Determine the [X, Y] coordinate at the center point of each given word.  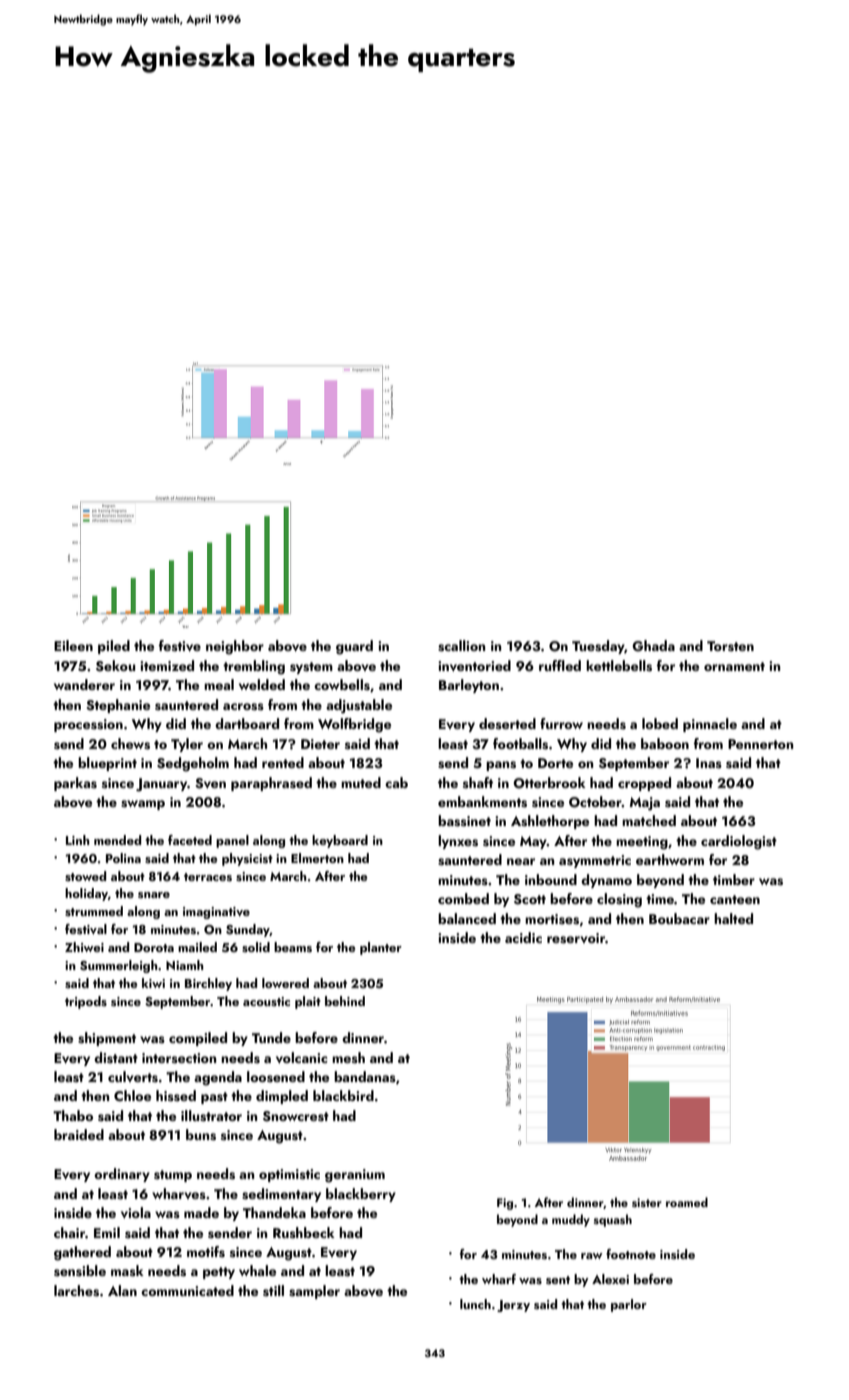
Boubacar [679, 918]
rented [283, 762]
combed [463, 898]
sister [647, 1202]
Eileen [73, 645]
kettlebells [619, 666]
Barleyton [469, 686]
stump [173, 1176]
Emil [107, 1232]
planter [381, 948]
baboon [665, 743]
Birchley [208, 984]
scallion [461, 646]
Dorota [154, 947]
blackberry [361, 1195]
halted [733, 918]
